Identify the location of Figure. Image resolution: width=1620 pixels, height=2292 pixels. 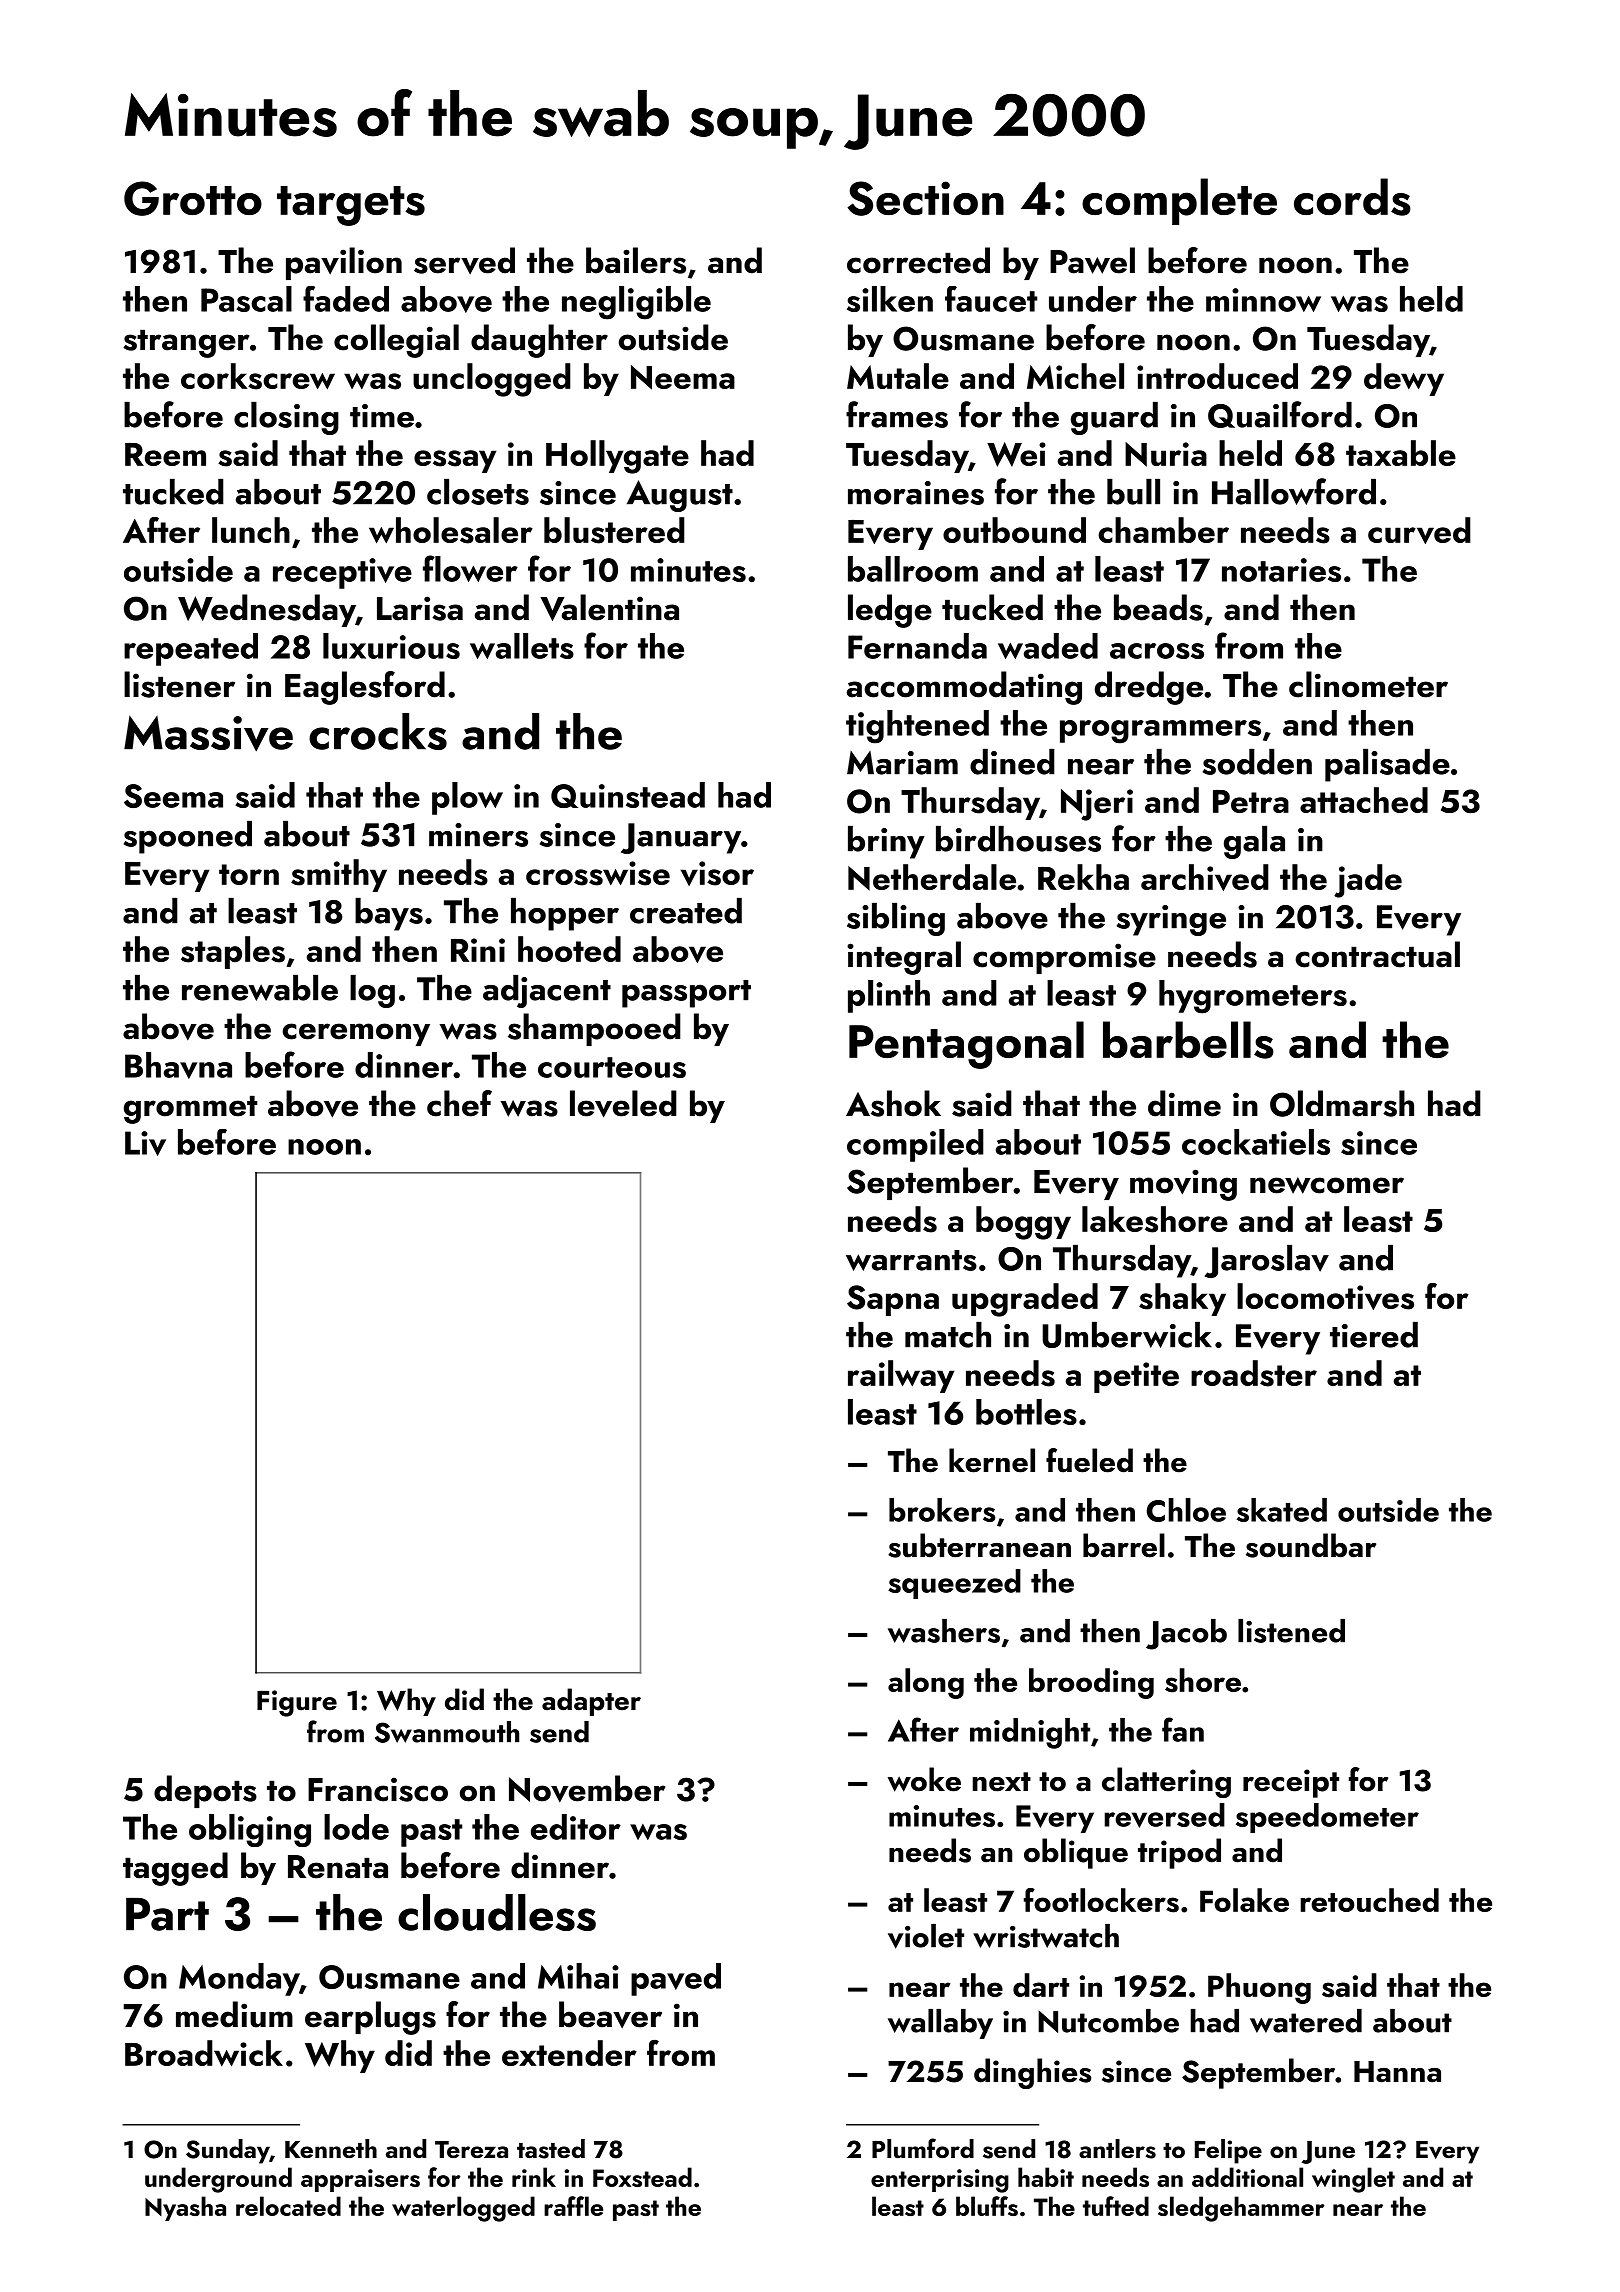
(297, 1703).
